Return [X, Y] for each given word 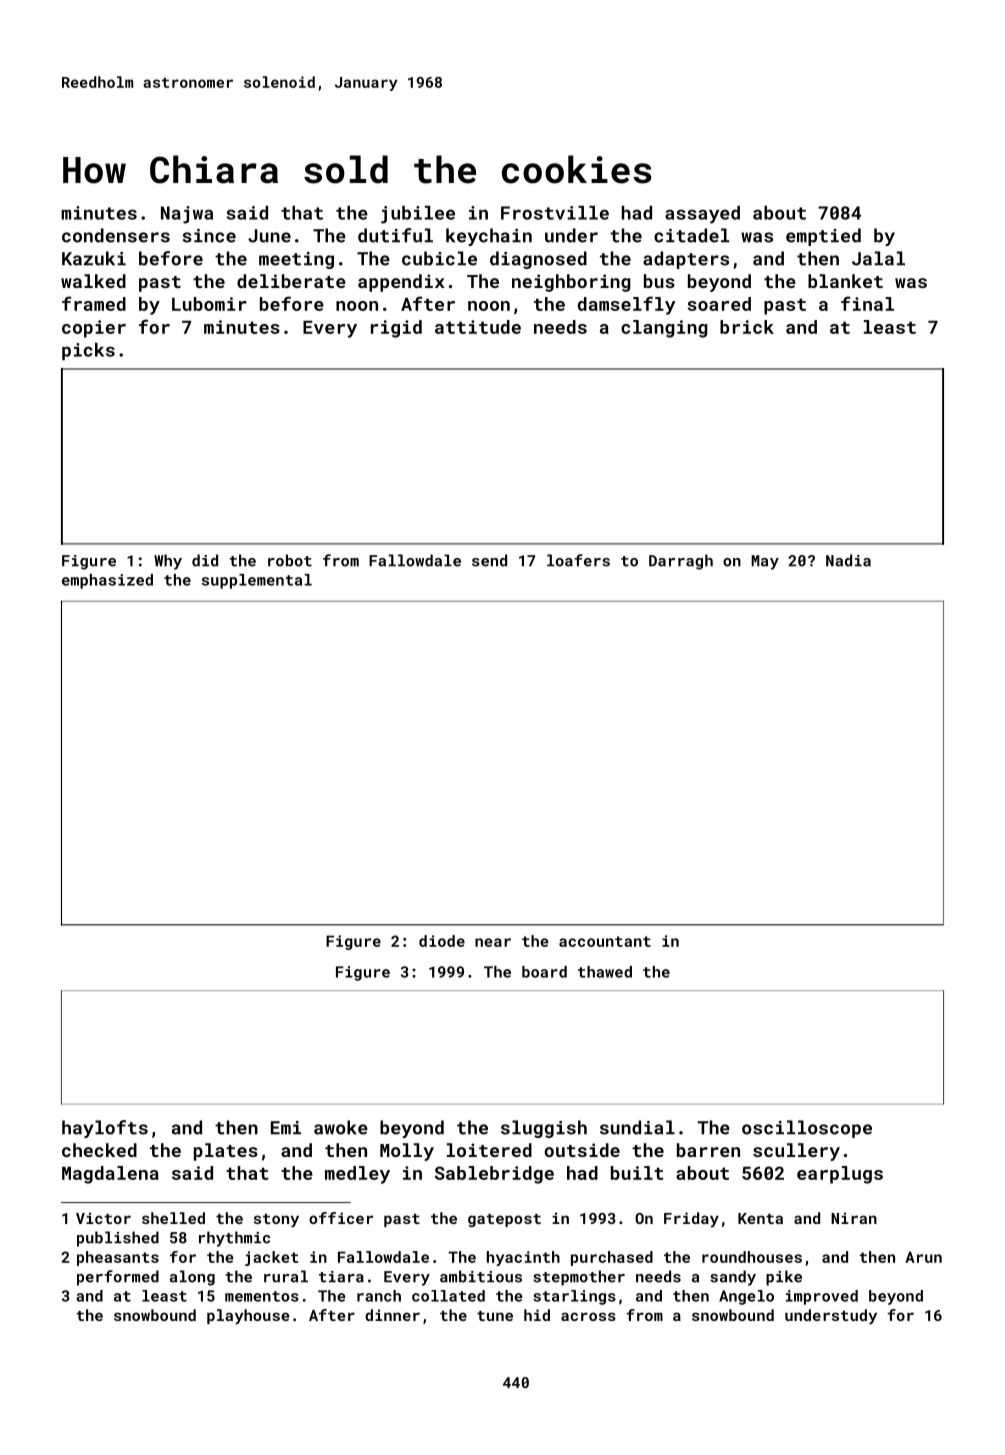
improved [822, 1297]
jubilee [418, 215]
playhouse [248, 1317]
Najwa [187, 215]
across [588, 1316]
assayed [702, 215]
